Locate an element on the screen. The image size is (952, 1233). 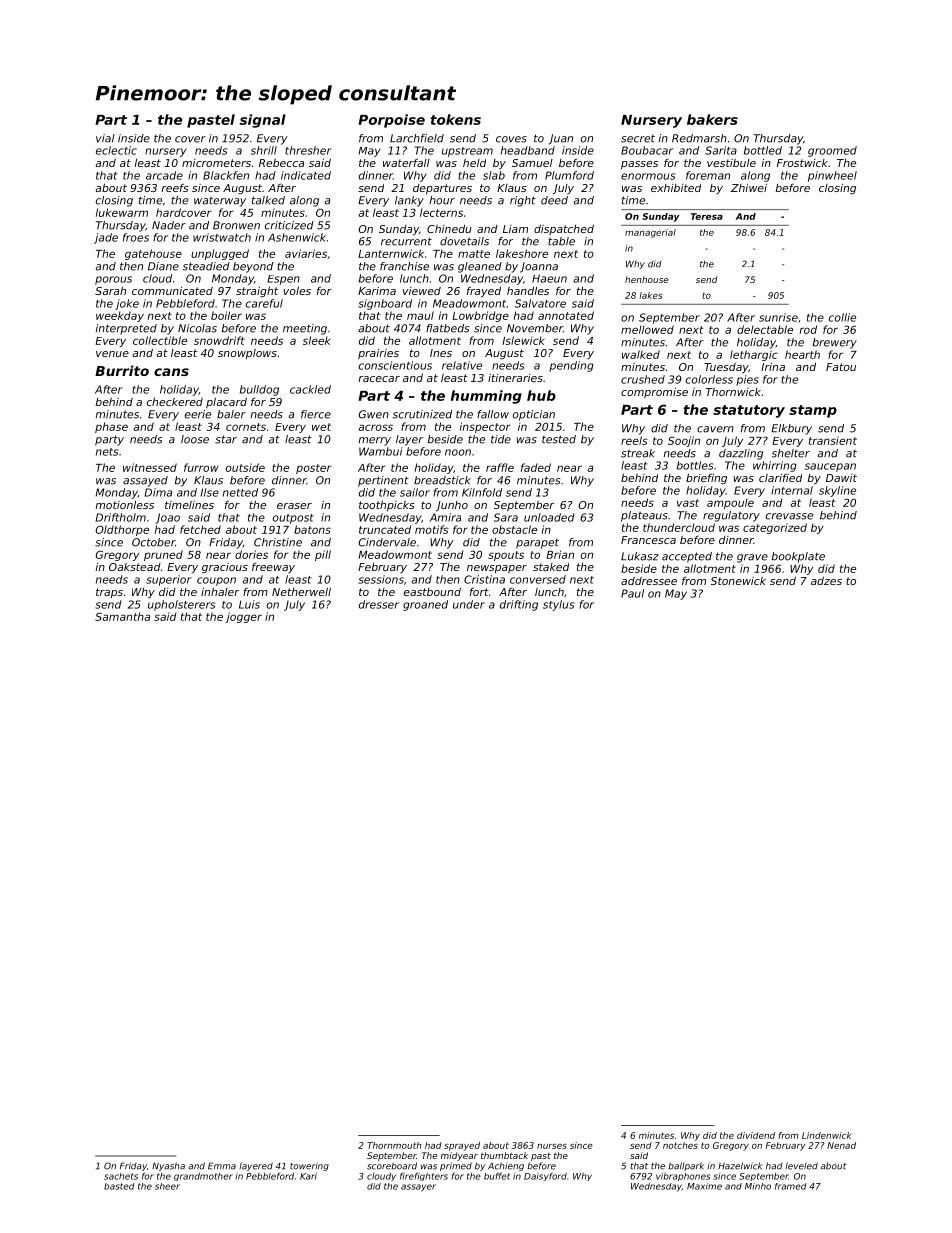
crevasse is located at coordinates (789, 516).
